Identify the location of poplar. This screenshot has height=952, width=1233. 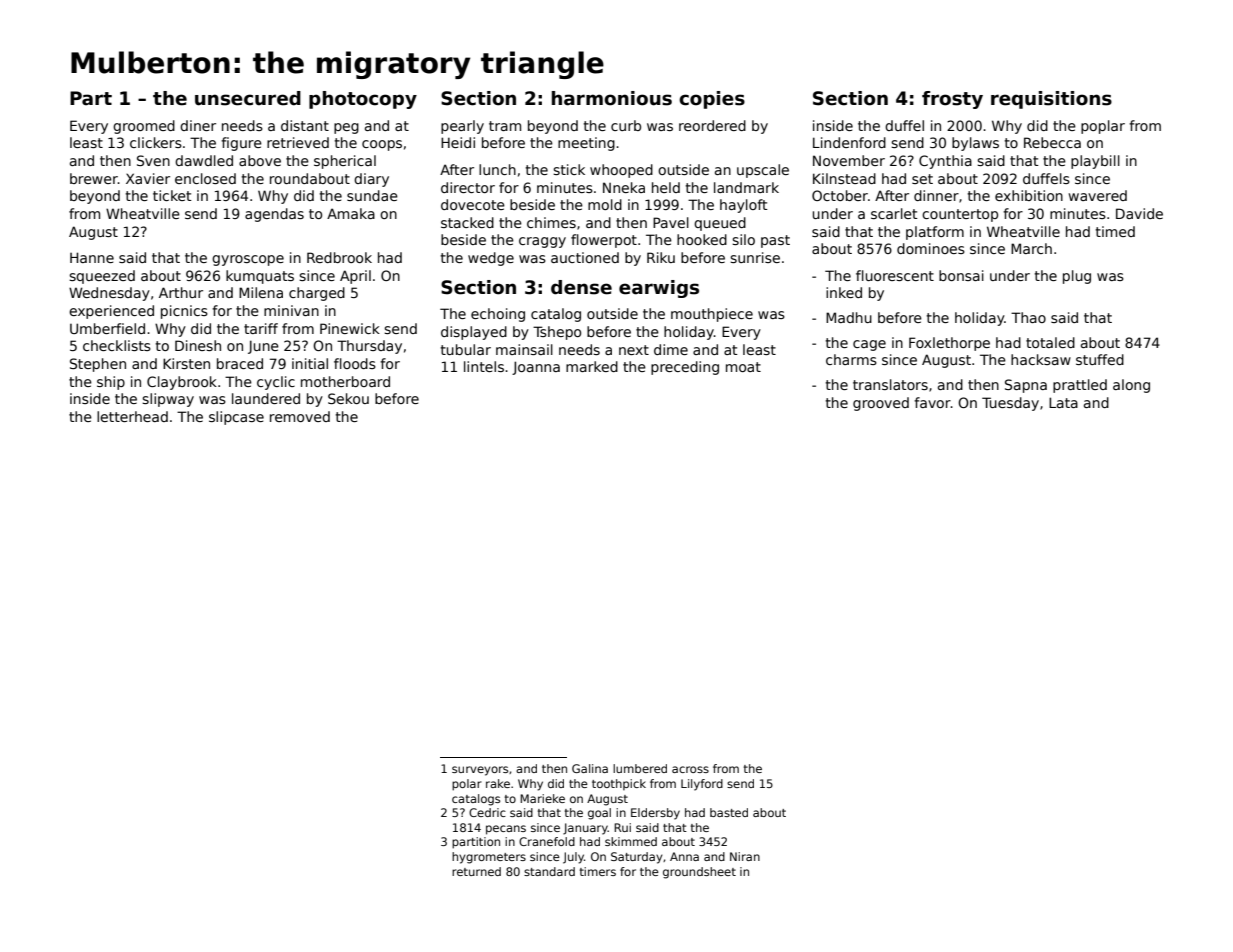
(1103, 127).
